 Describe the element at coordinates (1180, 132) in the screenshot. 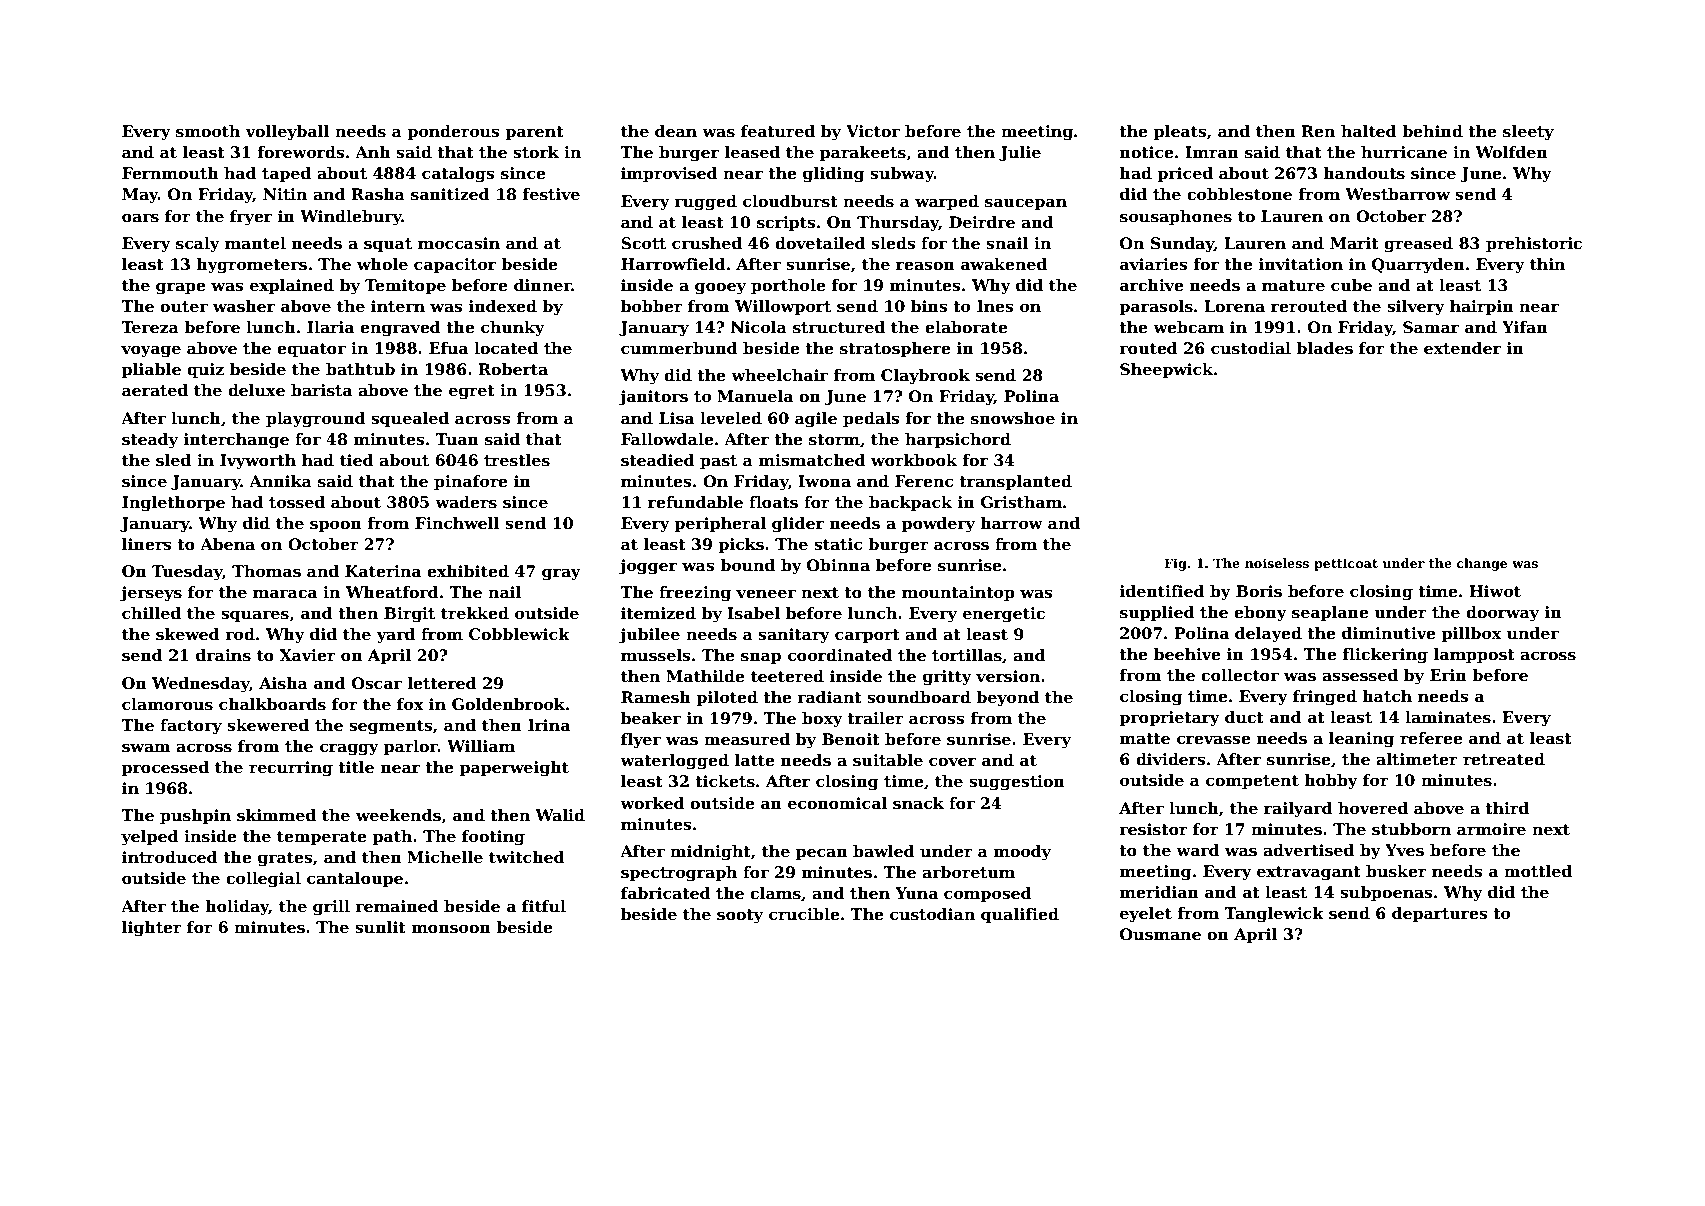

I see `pleats` at that location.
